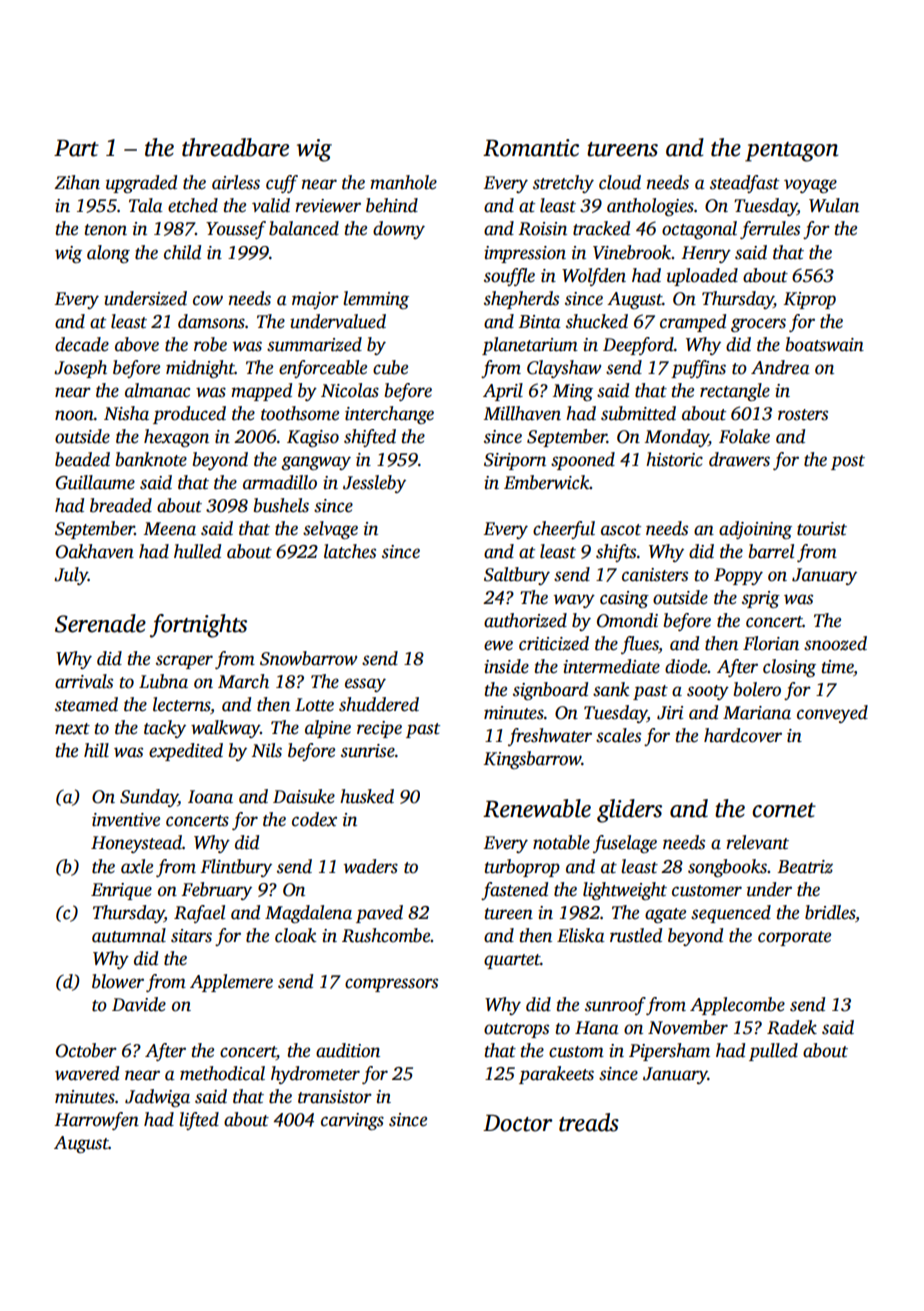 The height and width of the page is (1311, 924). What do you see at coordinates (392, 205) in the page?
I see `behind` at bounding box center [392, 205].
